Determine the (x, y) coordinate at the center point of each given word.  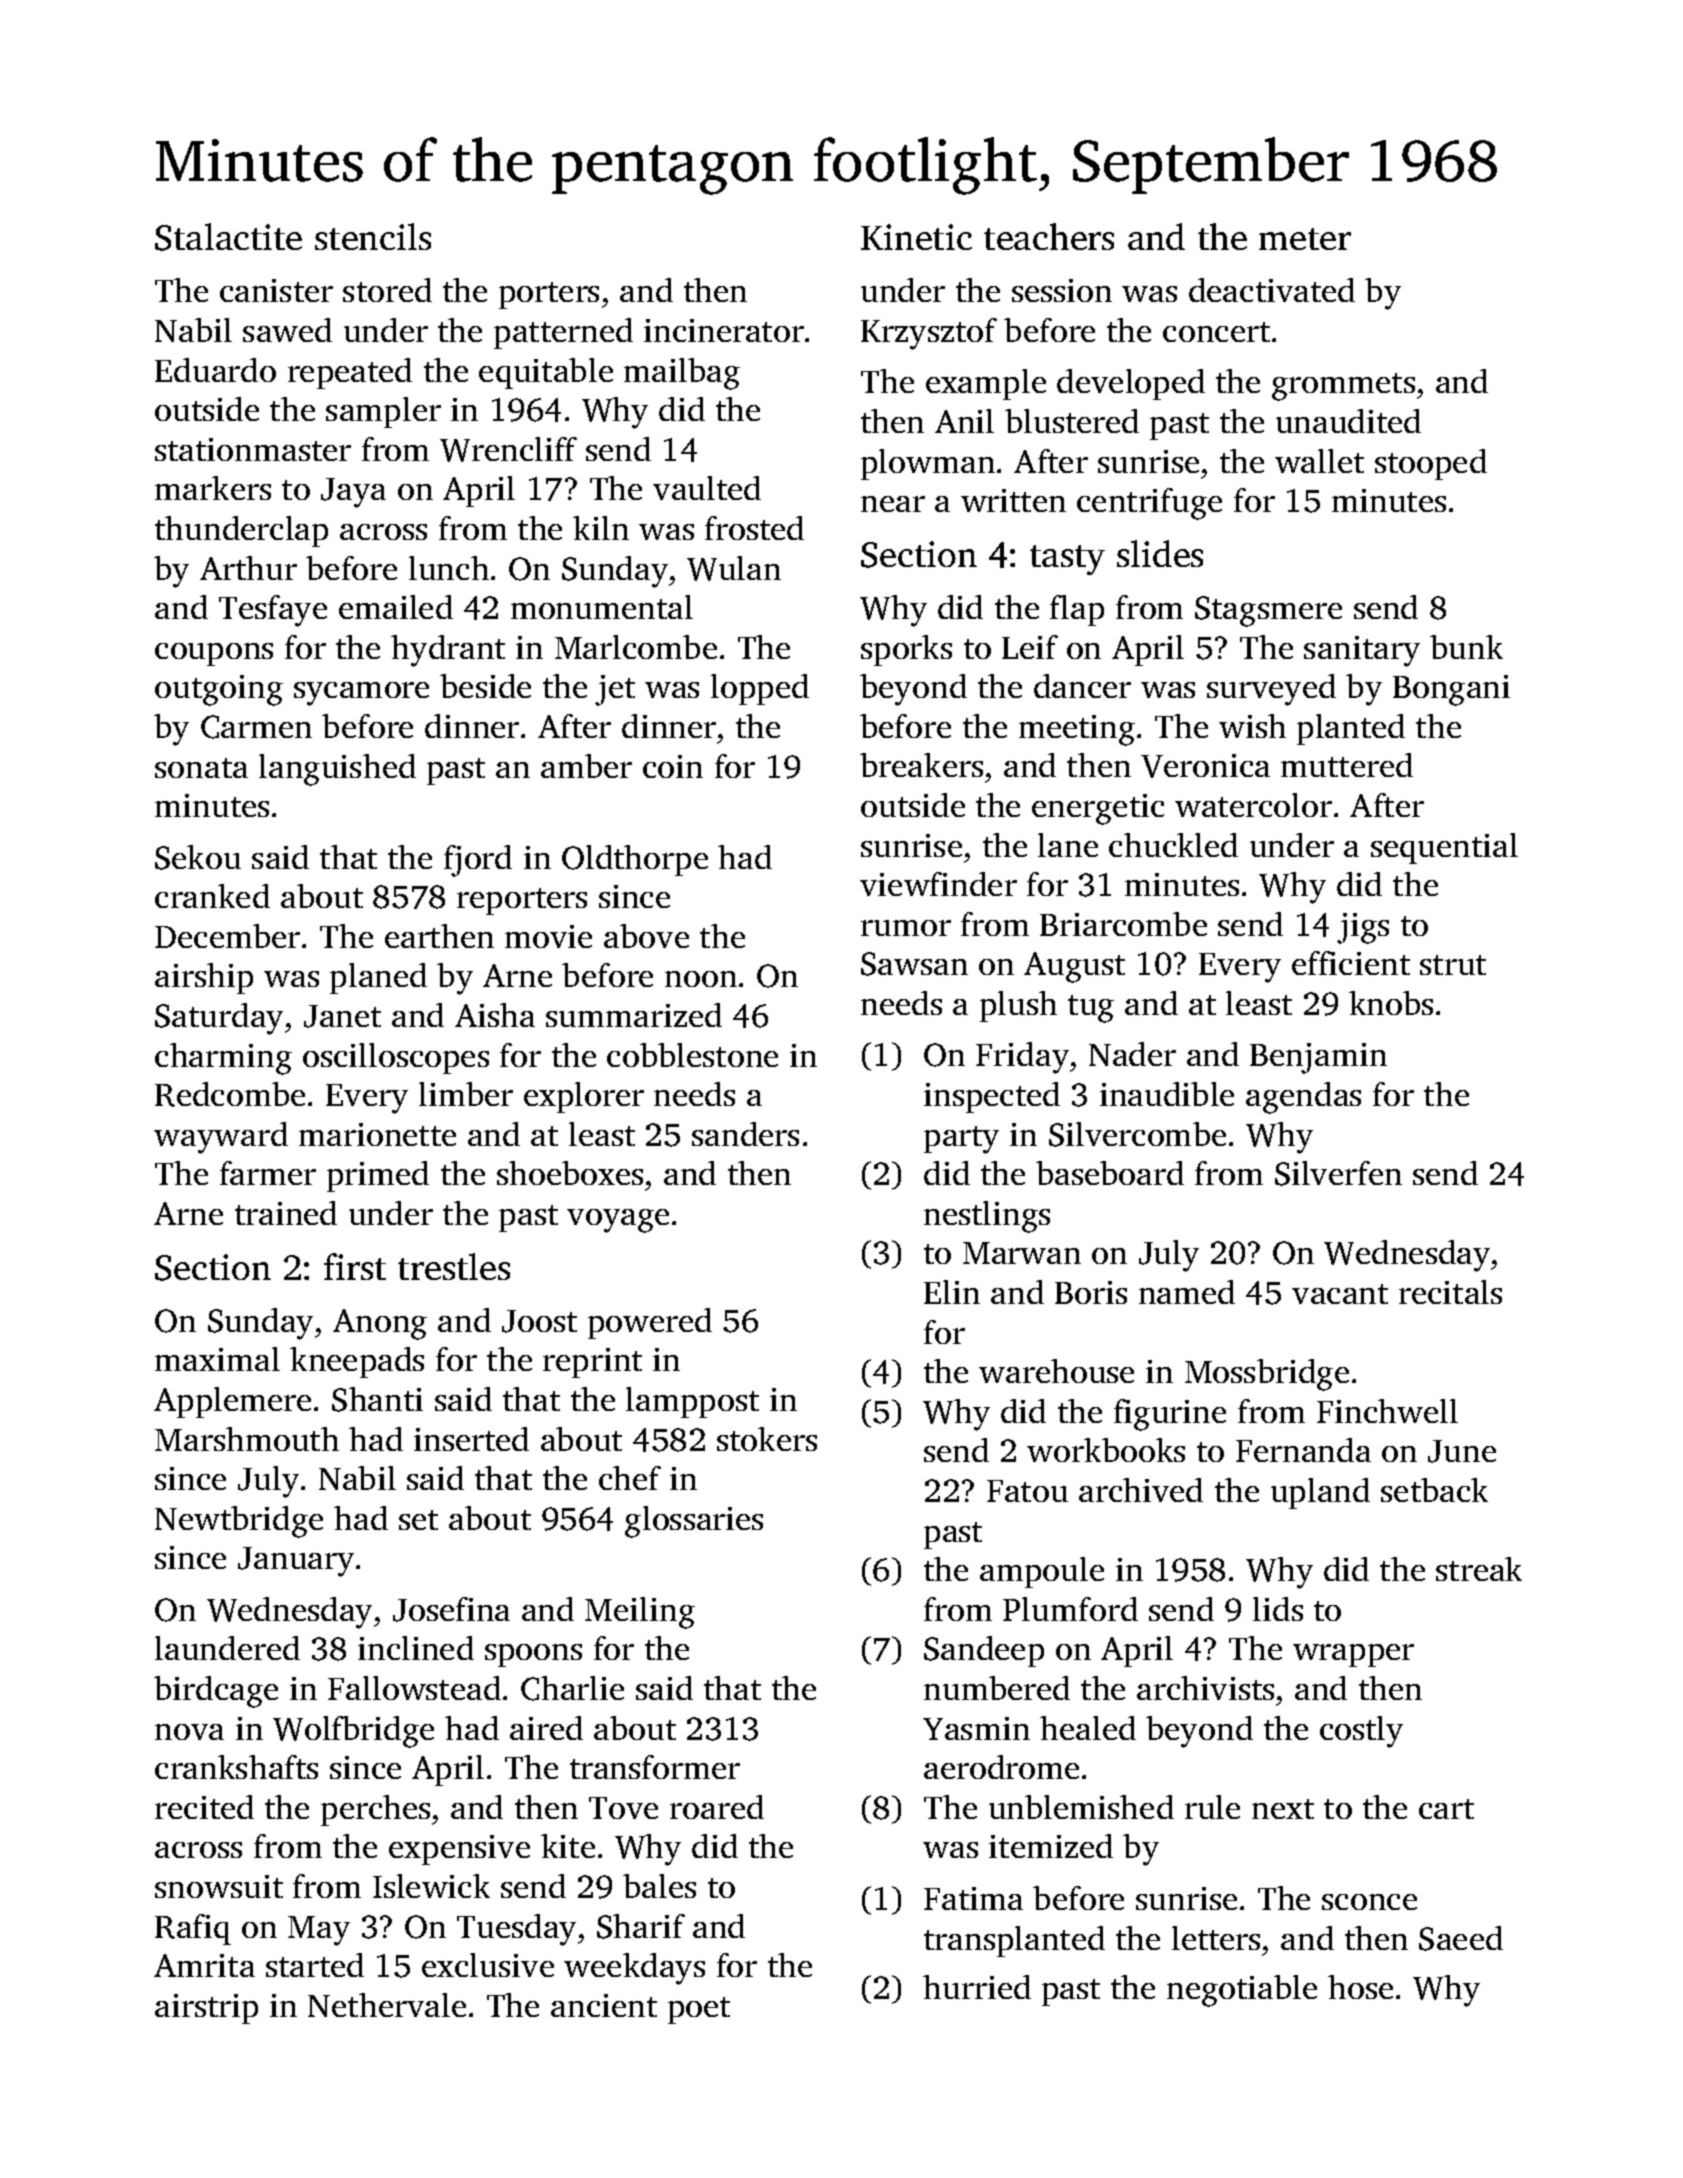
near (893, 504)
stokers (767, 1439)
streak (1479, 1569)
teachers (1049, 236)
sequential (1444, 848)
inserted (471, 1439)
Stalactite (228, 237)
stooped (1431, 464)
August (1074, 967)
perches (375, 1810)
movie (548, 936)
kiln (601, 528)
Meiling (640, 1613)
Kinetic (916, 237)
